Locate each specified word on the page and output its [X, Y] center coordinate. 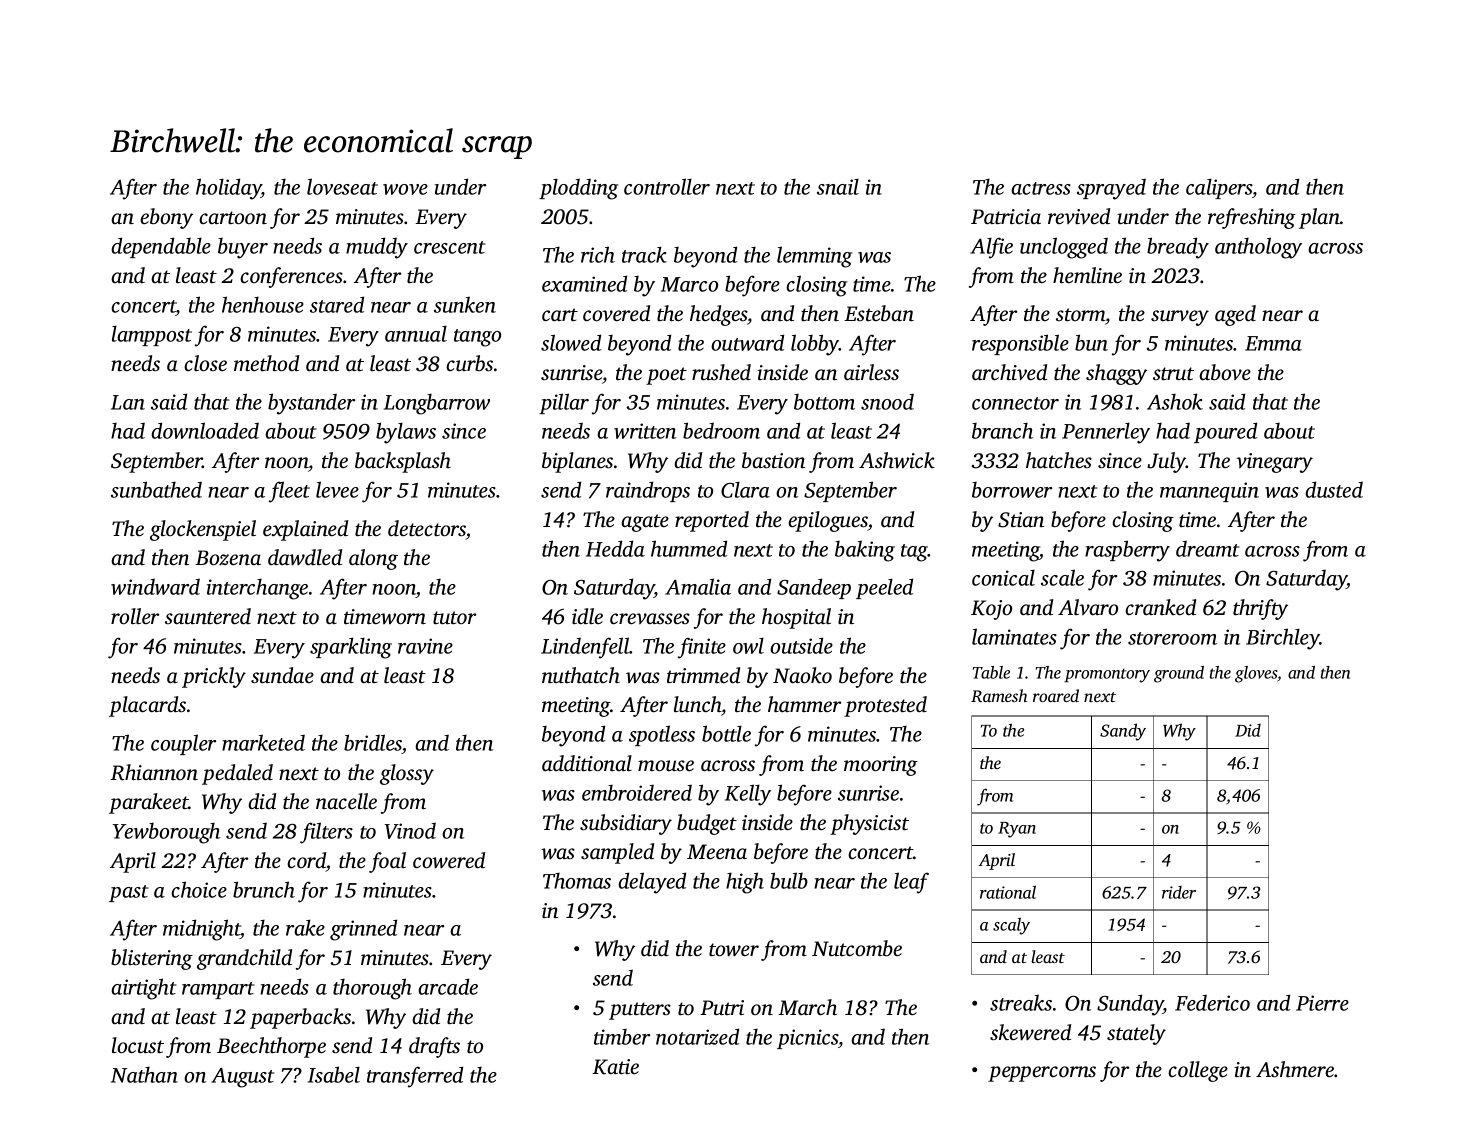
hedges [719, 315]
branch [1002, 430]
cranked [1160, 607]
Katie [615, 1067]
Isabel [334, 1074]
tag [914, 553]
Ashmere [1295, 1069]
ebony [166, 218]
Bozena [228, 558]
